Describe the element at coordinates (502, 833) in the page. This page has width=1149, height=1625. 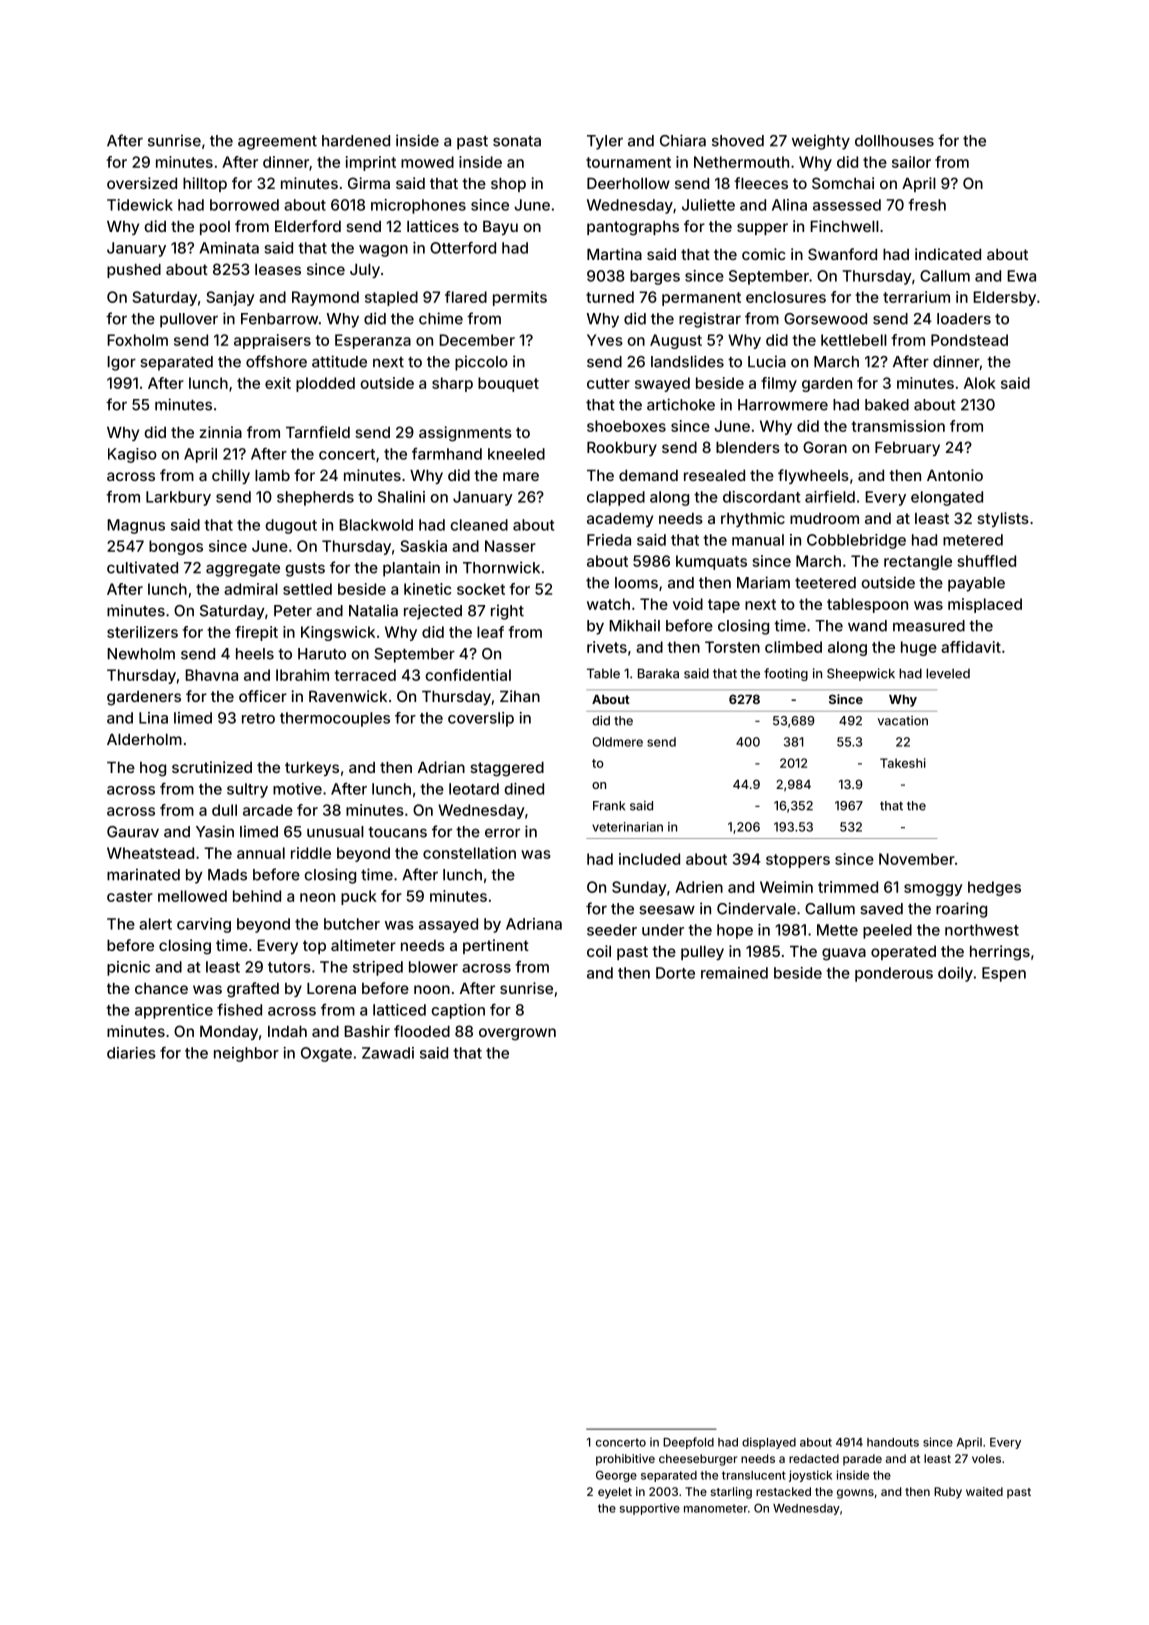
I see `error` at that location.
